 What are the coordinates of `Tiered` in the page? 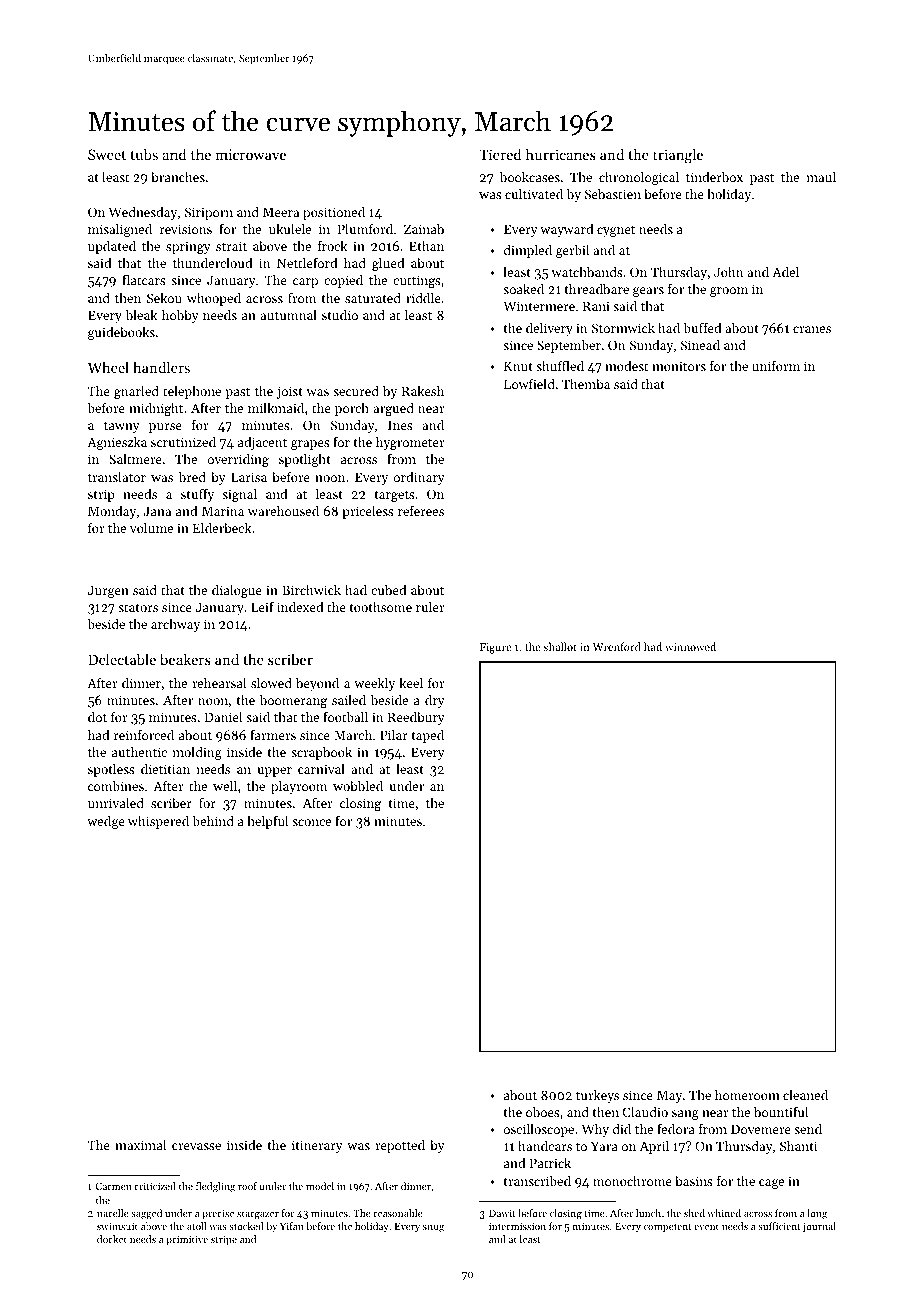 It's located at (500, 154).
